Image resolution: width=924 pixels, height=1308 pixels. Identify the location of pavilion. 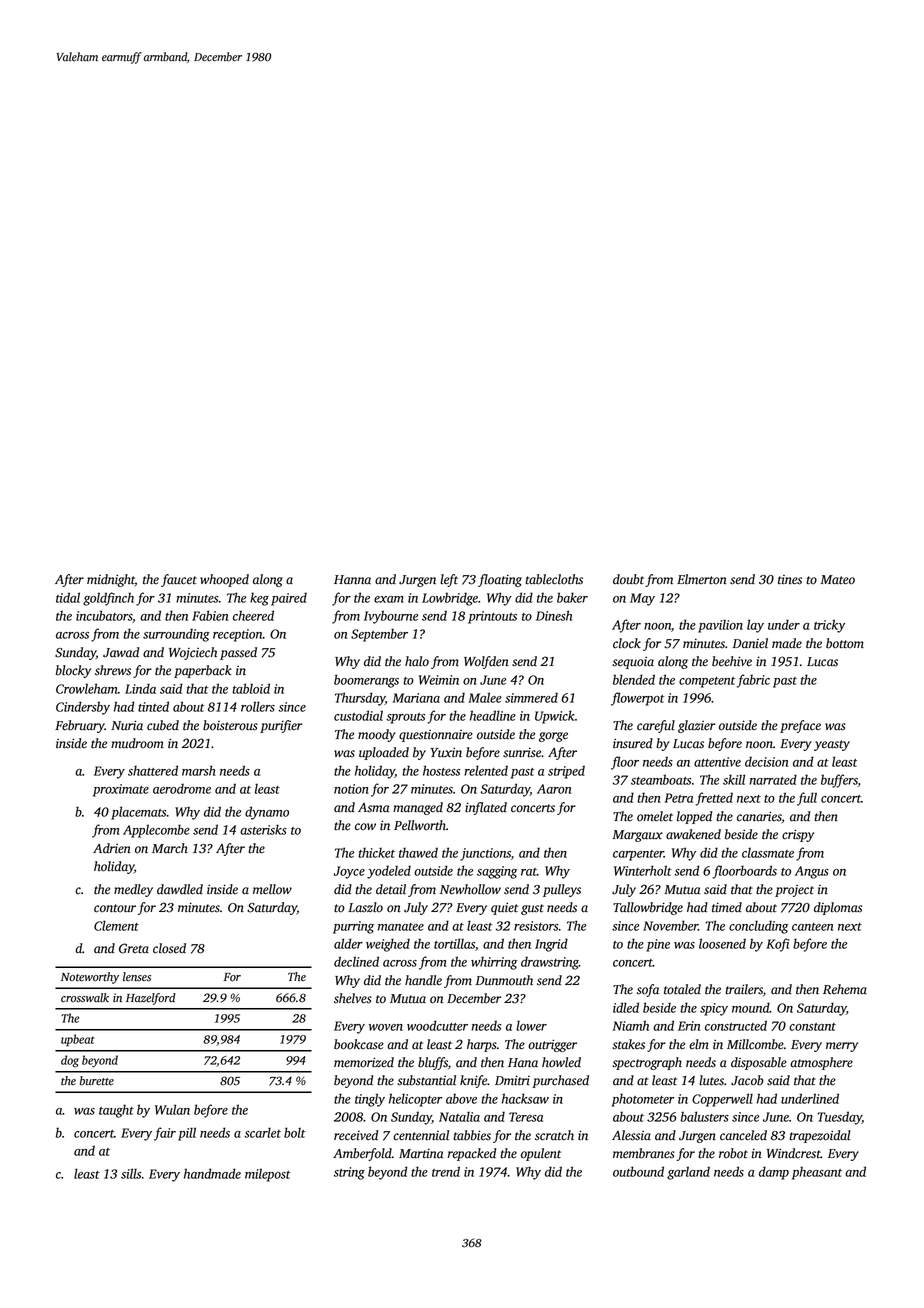
(720, 626).
